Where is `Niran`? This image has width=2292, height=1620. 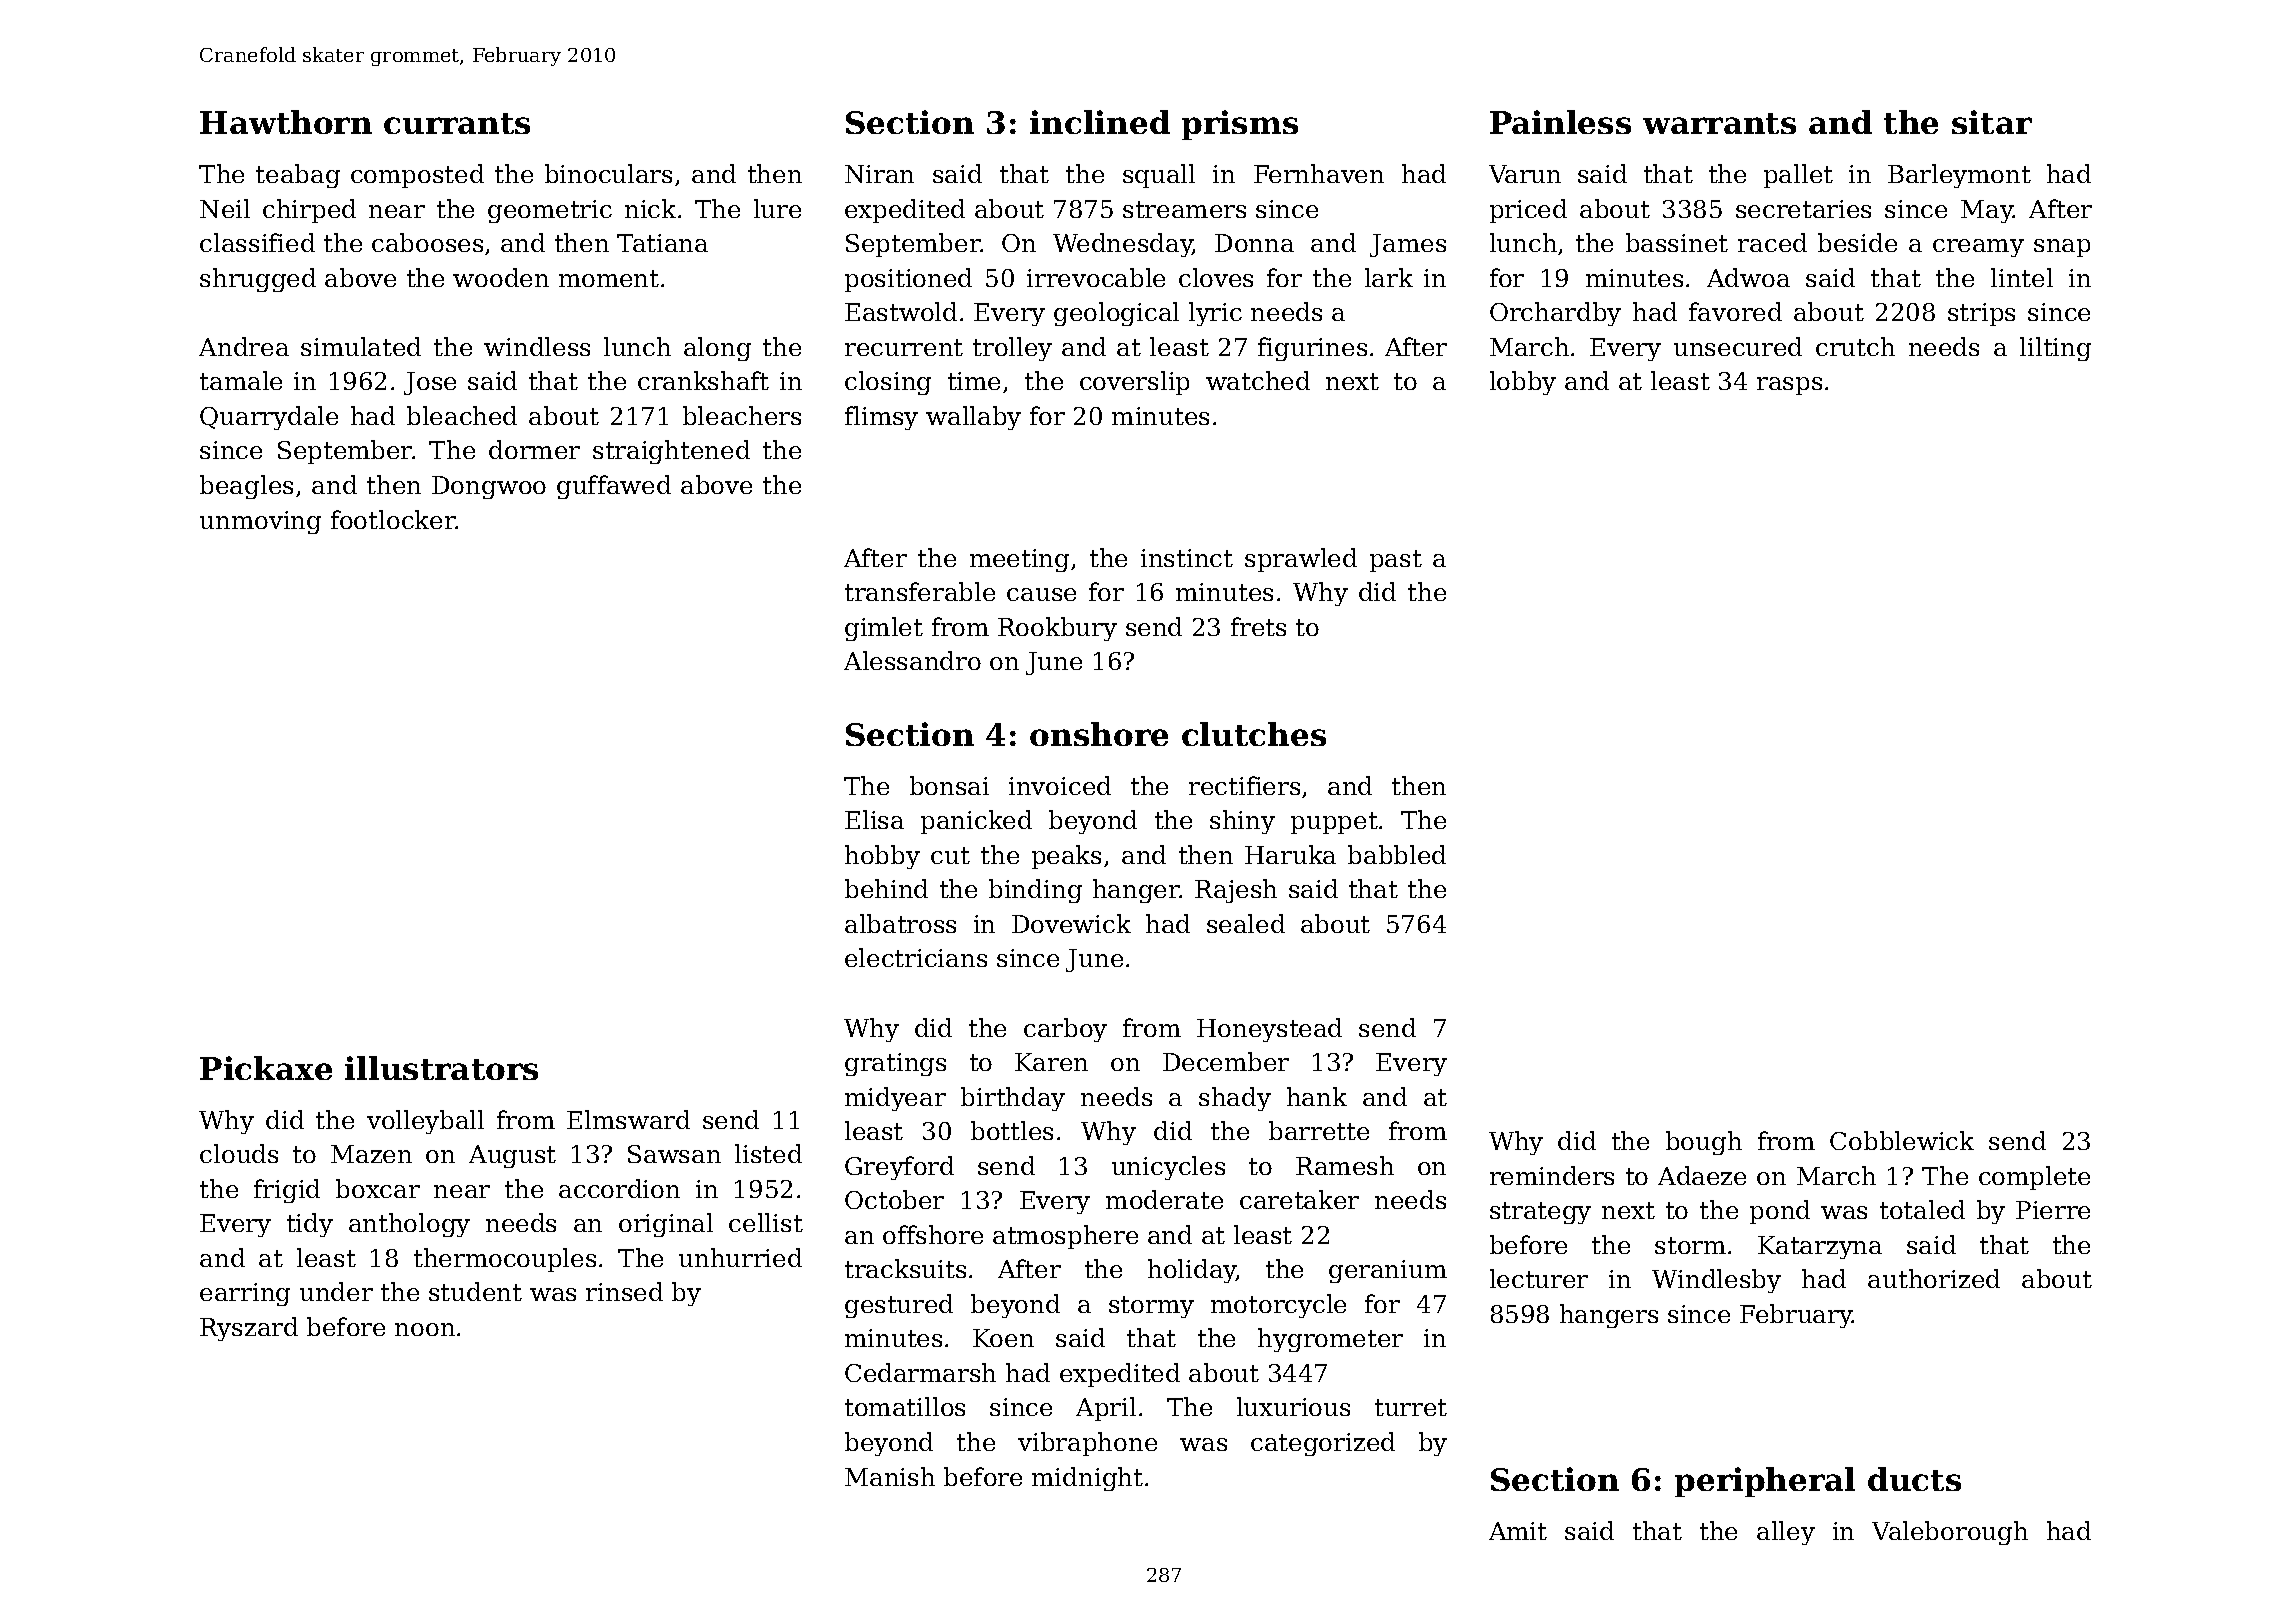 Niran is located at coordinates (879, 174).
